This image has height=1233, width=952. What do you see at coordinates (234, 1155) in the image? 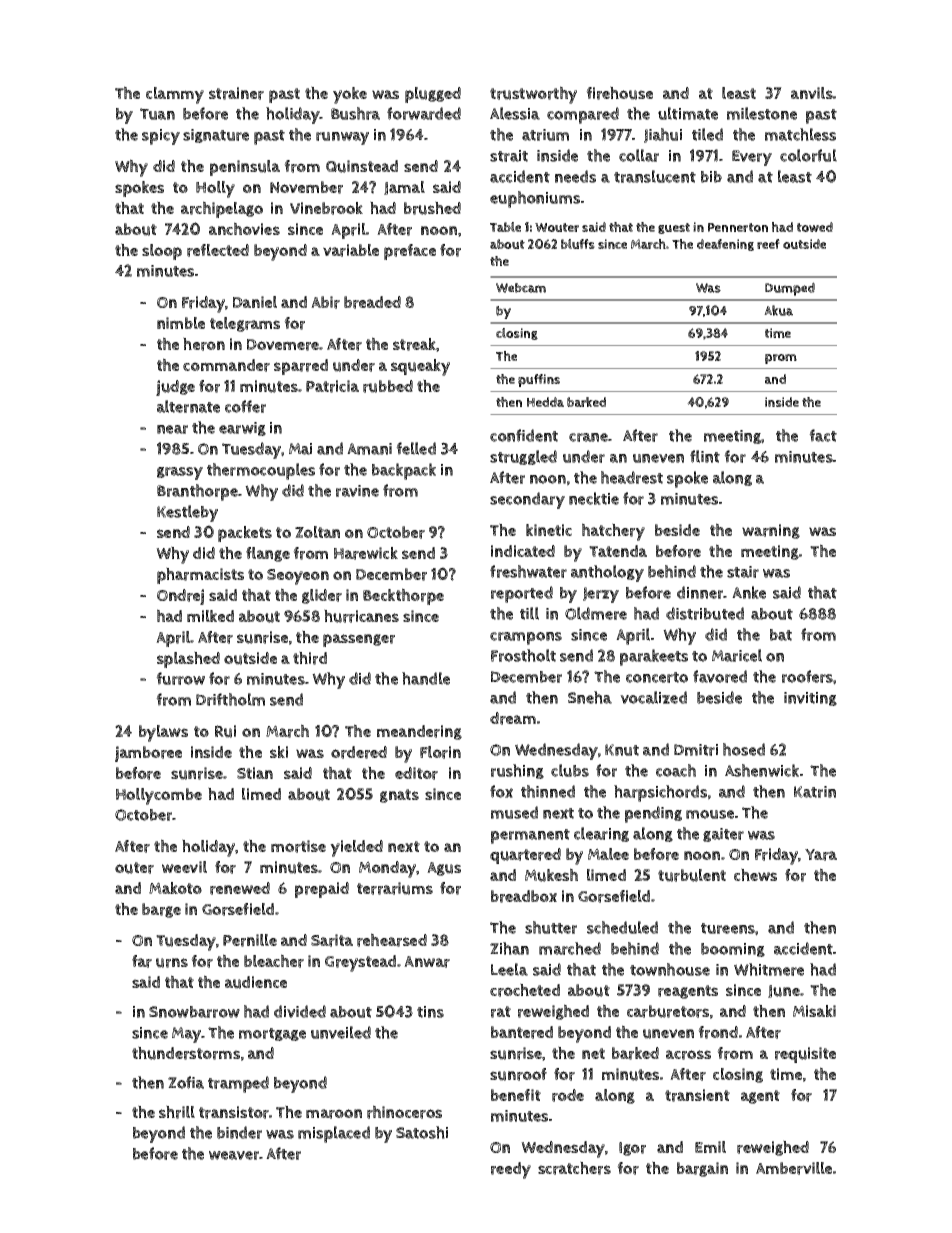
I see `weaver` at bounding box center [234, 1155].
